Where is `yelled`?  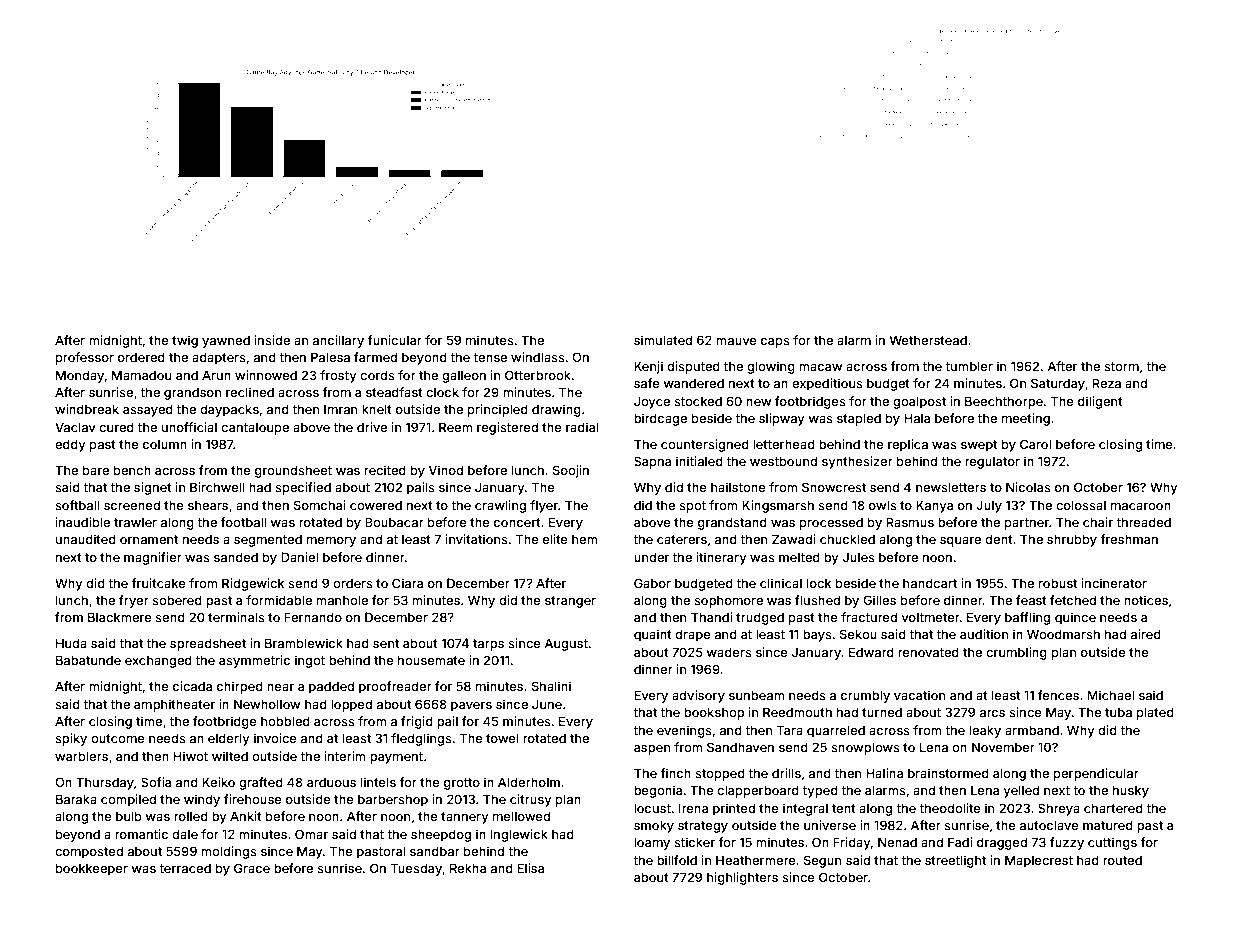 yelled is located at coordinates (1021, 791).
